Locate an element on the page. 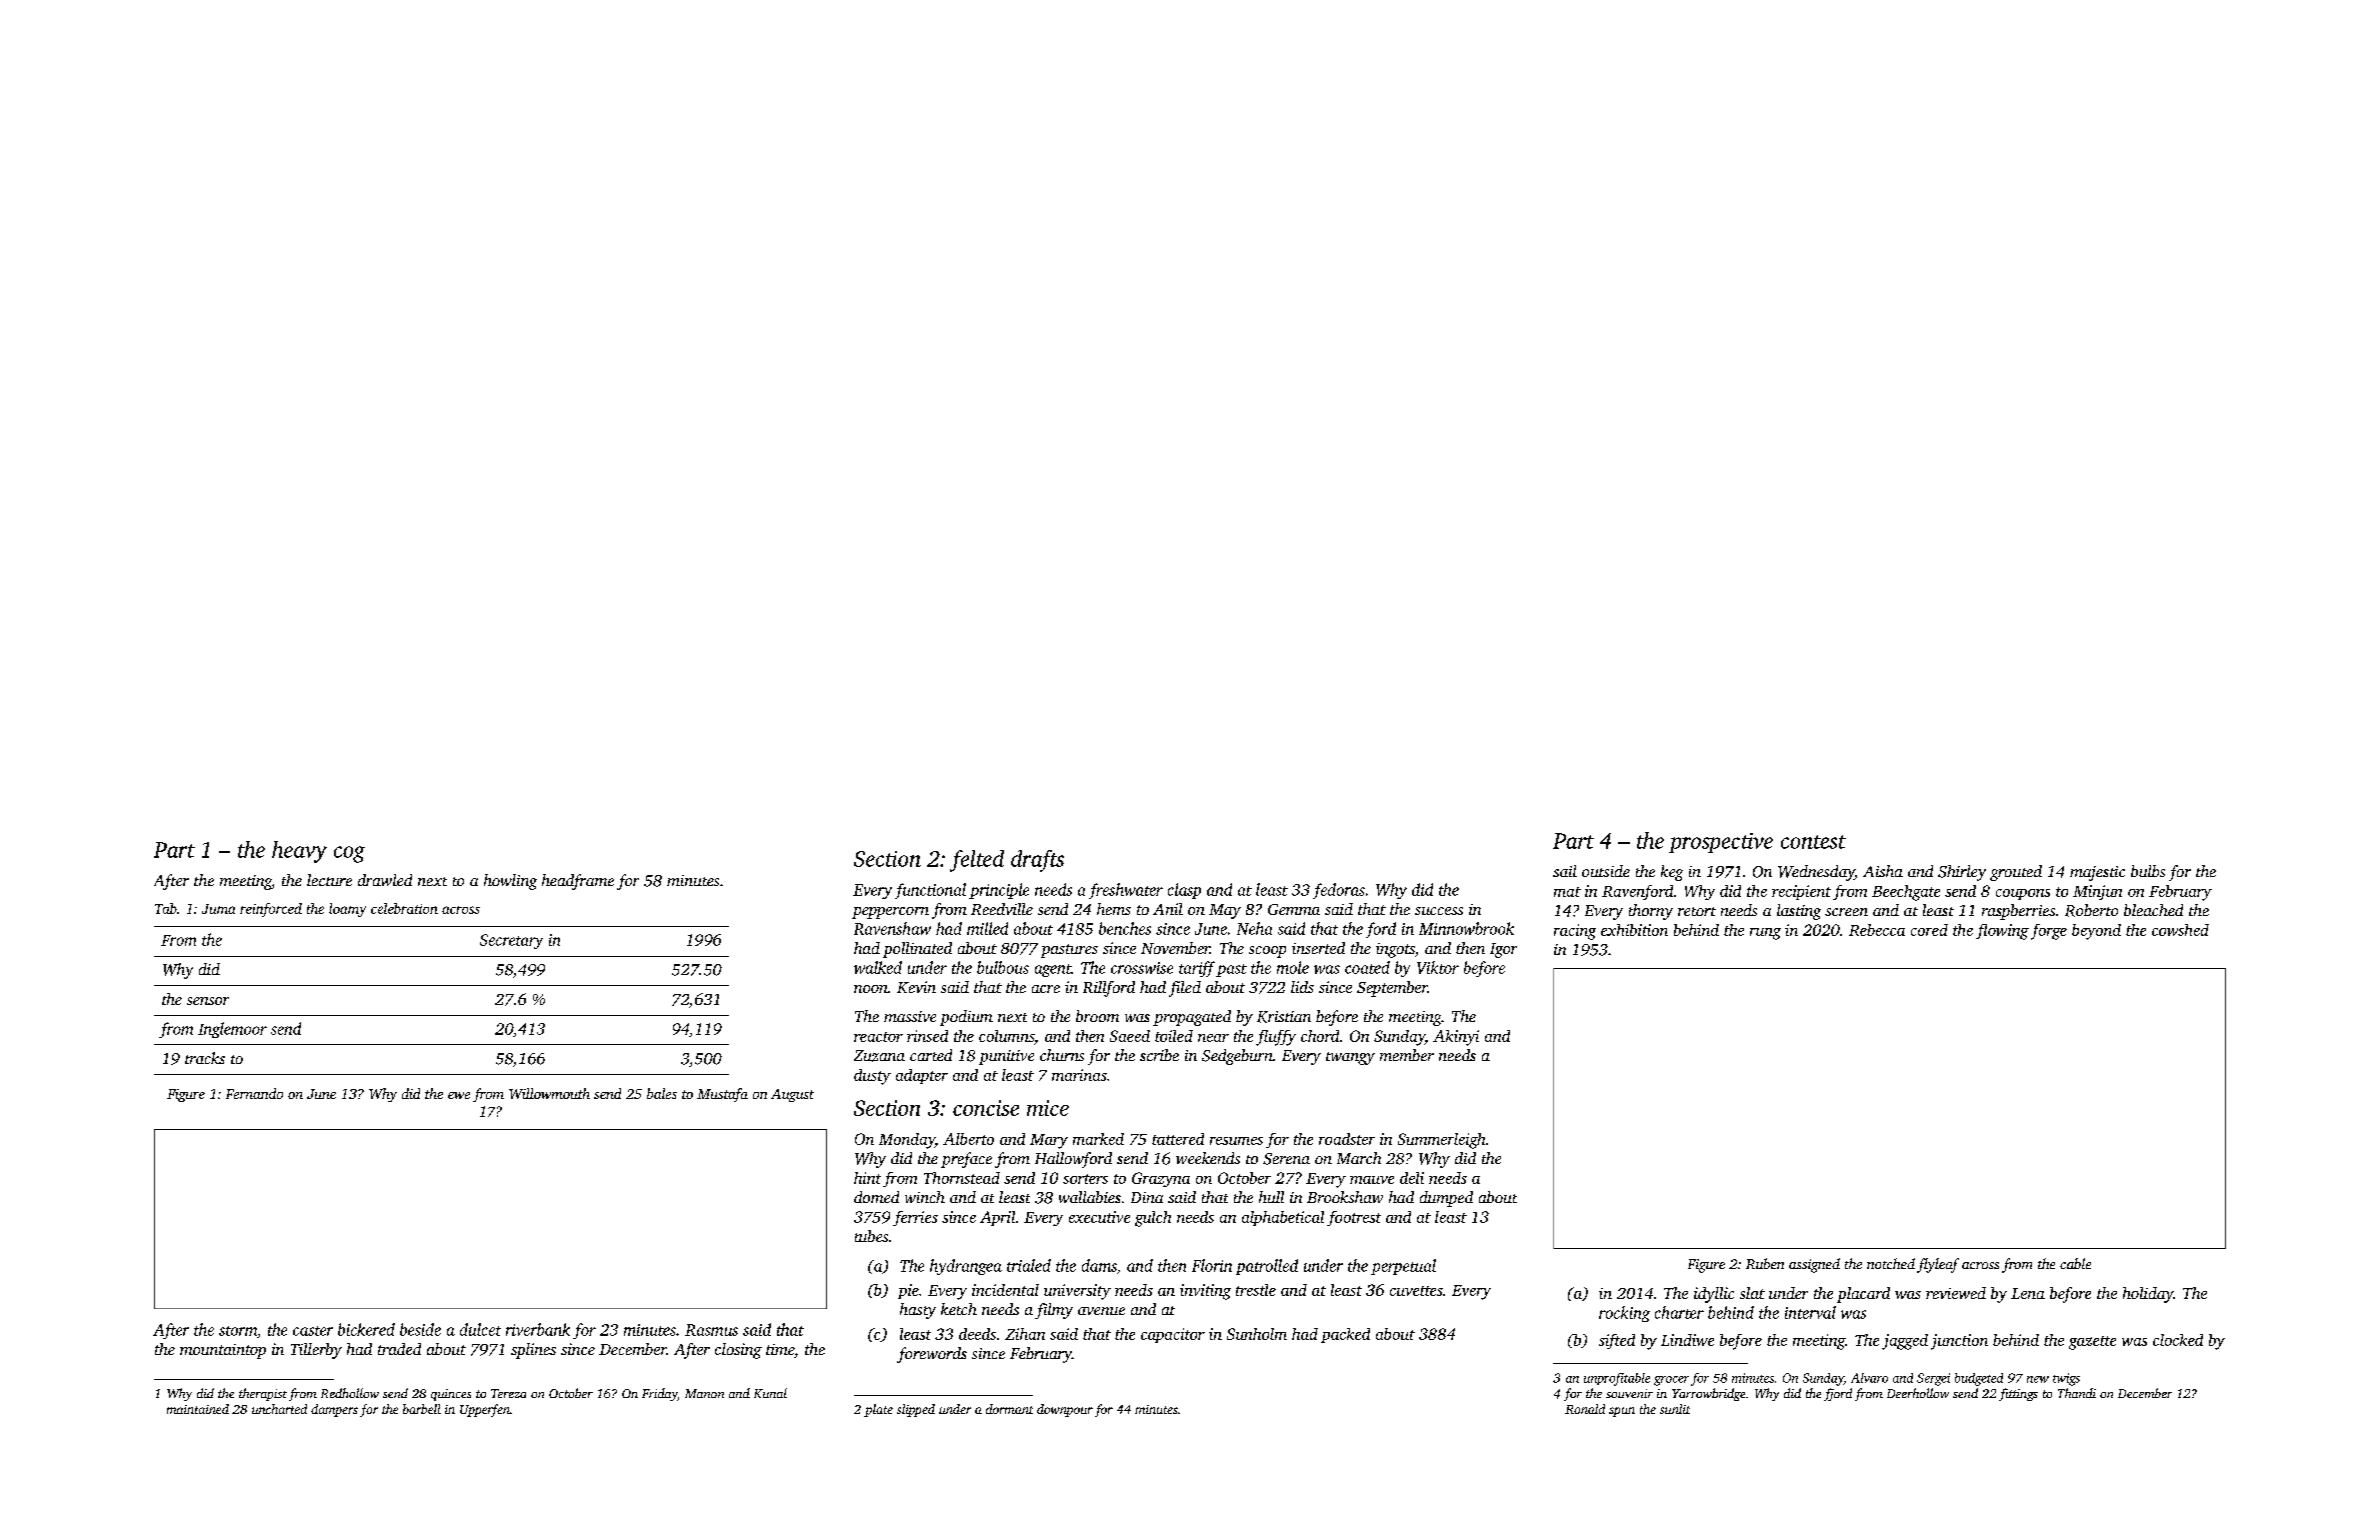  beyond is located at coordinates (2096, 932).
